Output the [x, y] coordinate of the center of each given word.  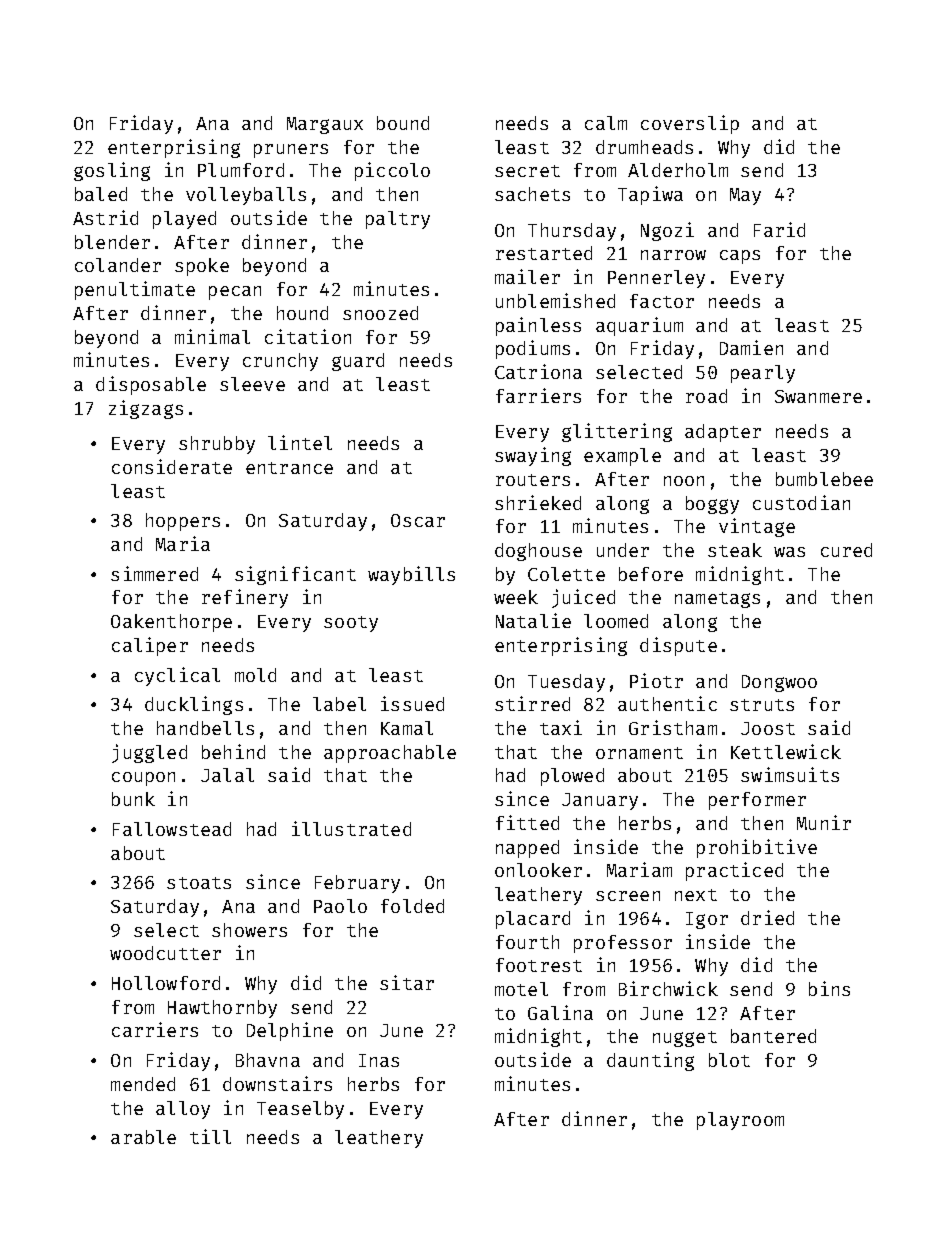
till [210, 1136]
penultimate [135, 290]
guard [358, 362]
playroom [740, 1121]
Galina [560, 1012]
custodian [801, 502]
